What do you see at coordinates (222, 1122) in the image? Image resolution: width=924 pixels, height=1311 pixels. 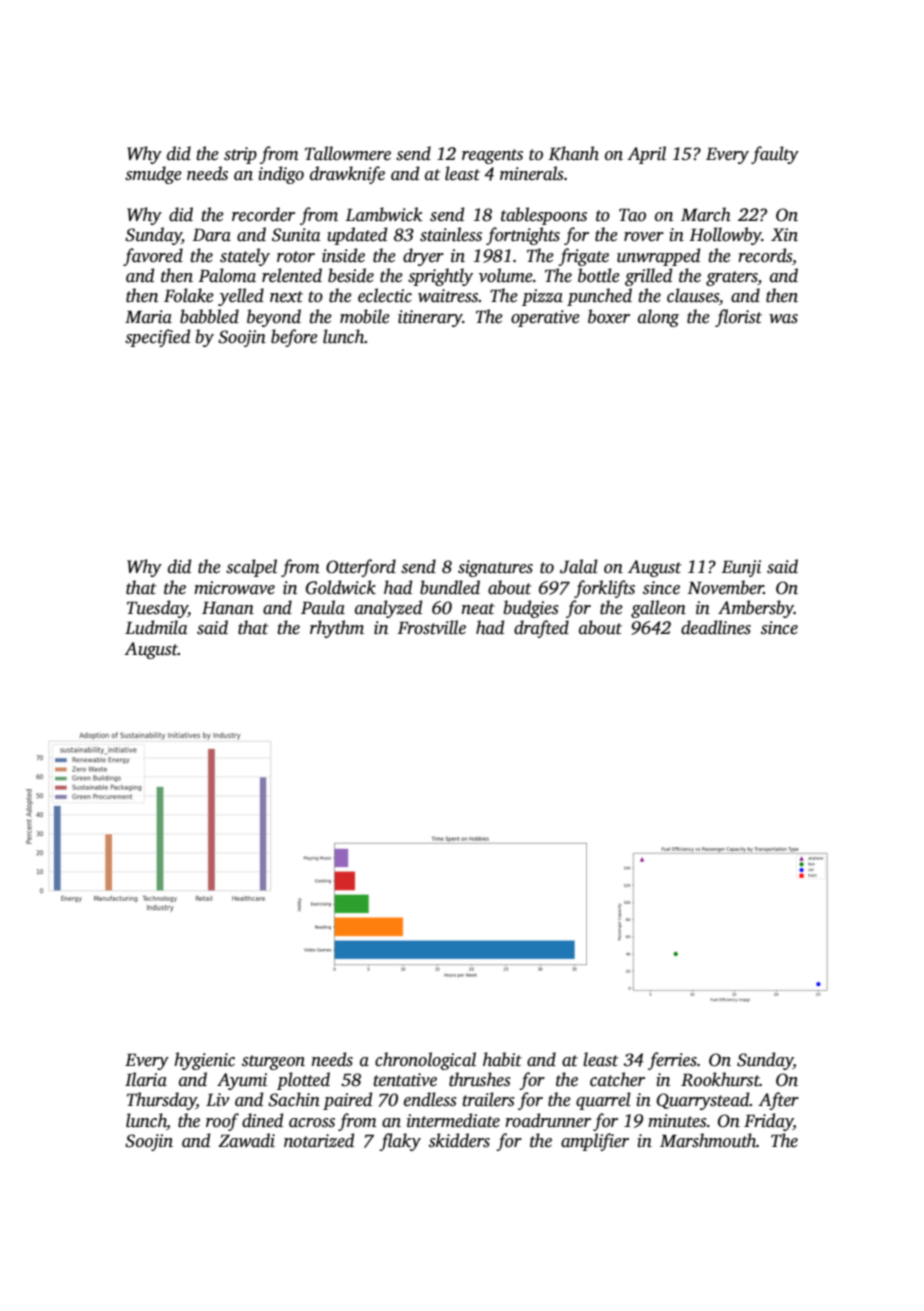 I see `roof` at bounding box center [222, 1122].
